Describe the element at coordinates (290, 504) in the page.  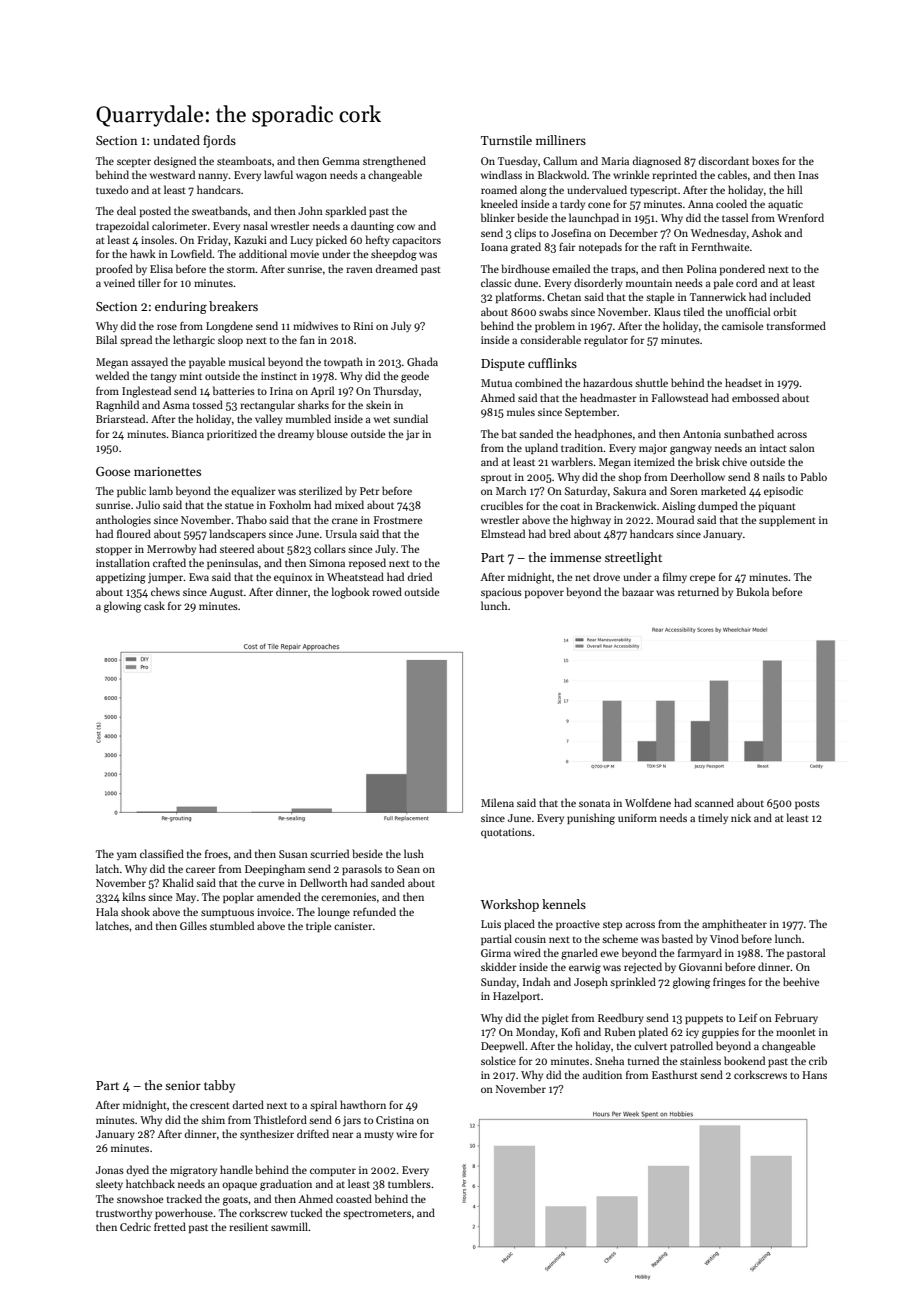
I see `Foxholm` at that location.
